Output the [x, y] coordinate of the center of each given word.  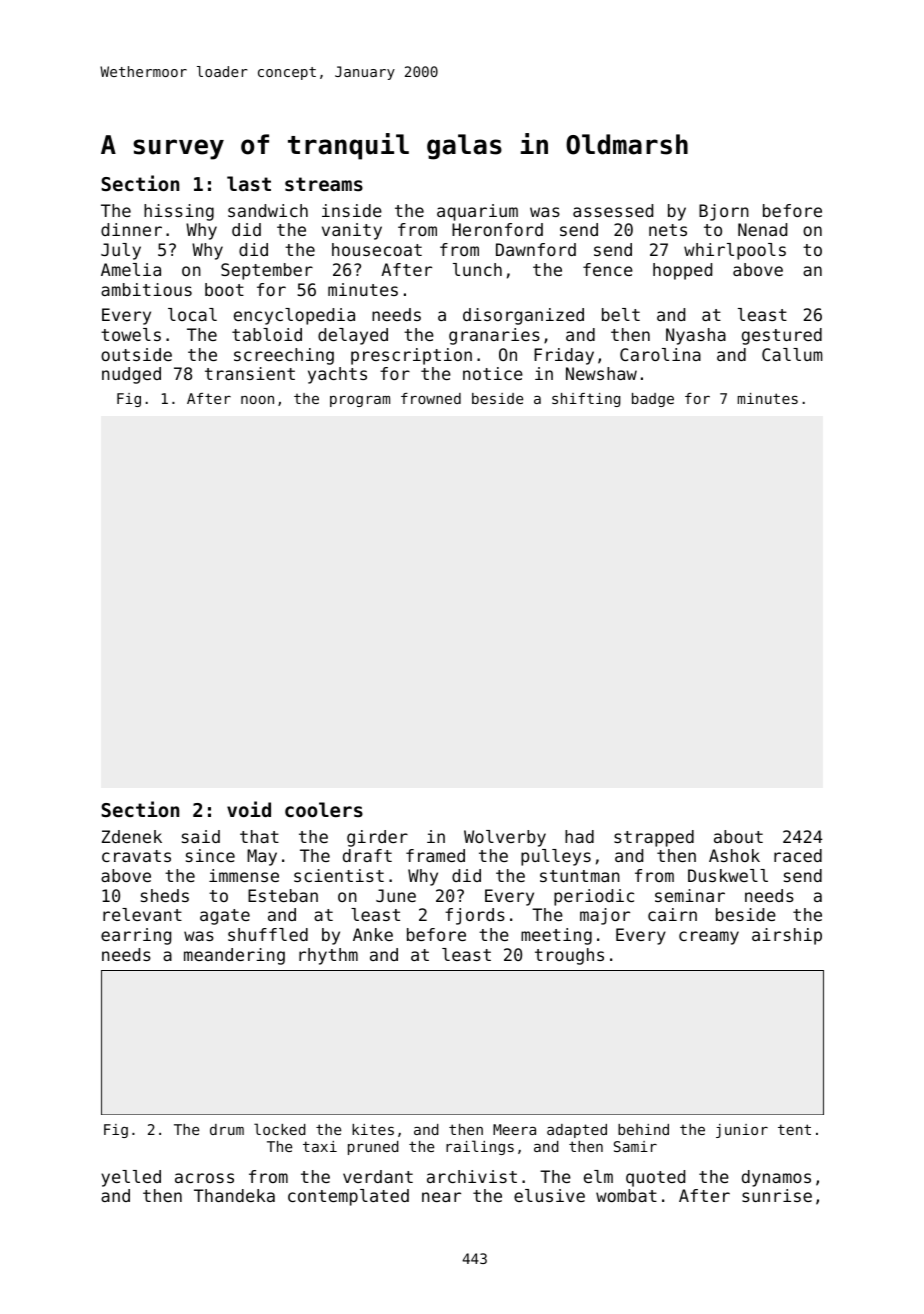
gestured [782, 336]
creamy [709, 938]
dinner [131, 229]
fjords [475, 916]
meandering [234, 956]
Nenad [762, 229]
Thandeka [234, 1195]
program [360, 401]
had [579, 836]
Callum [792, 354]
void [249, 809]
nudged [131, 375]
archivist [472, 1176]
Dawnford [536, 249]
